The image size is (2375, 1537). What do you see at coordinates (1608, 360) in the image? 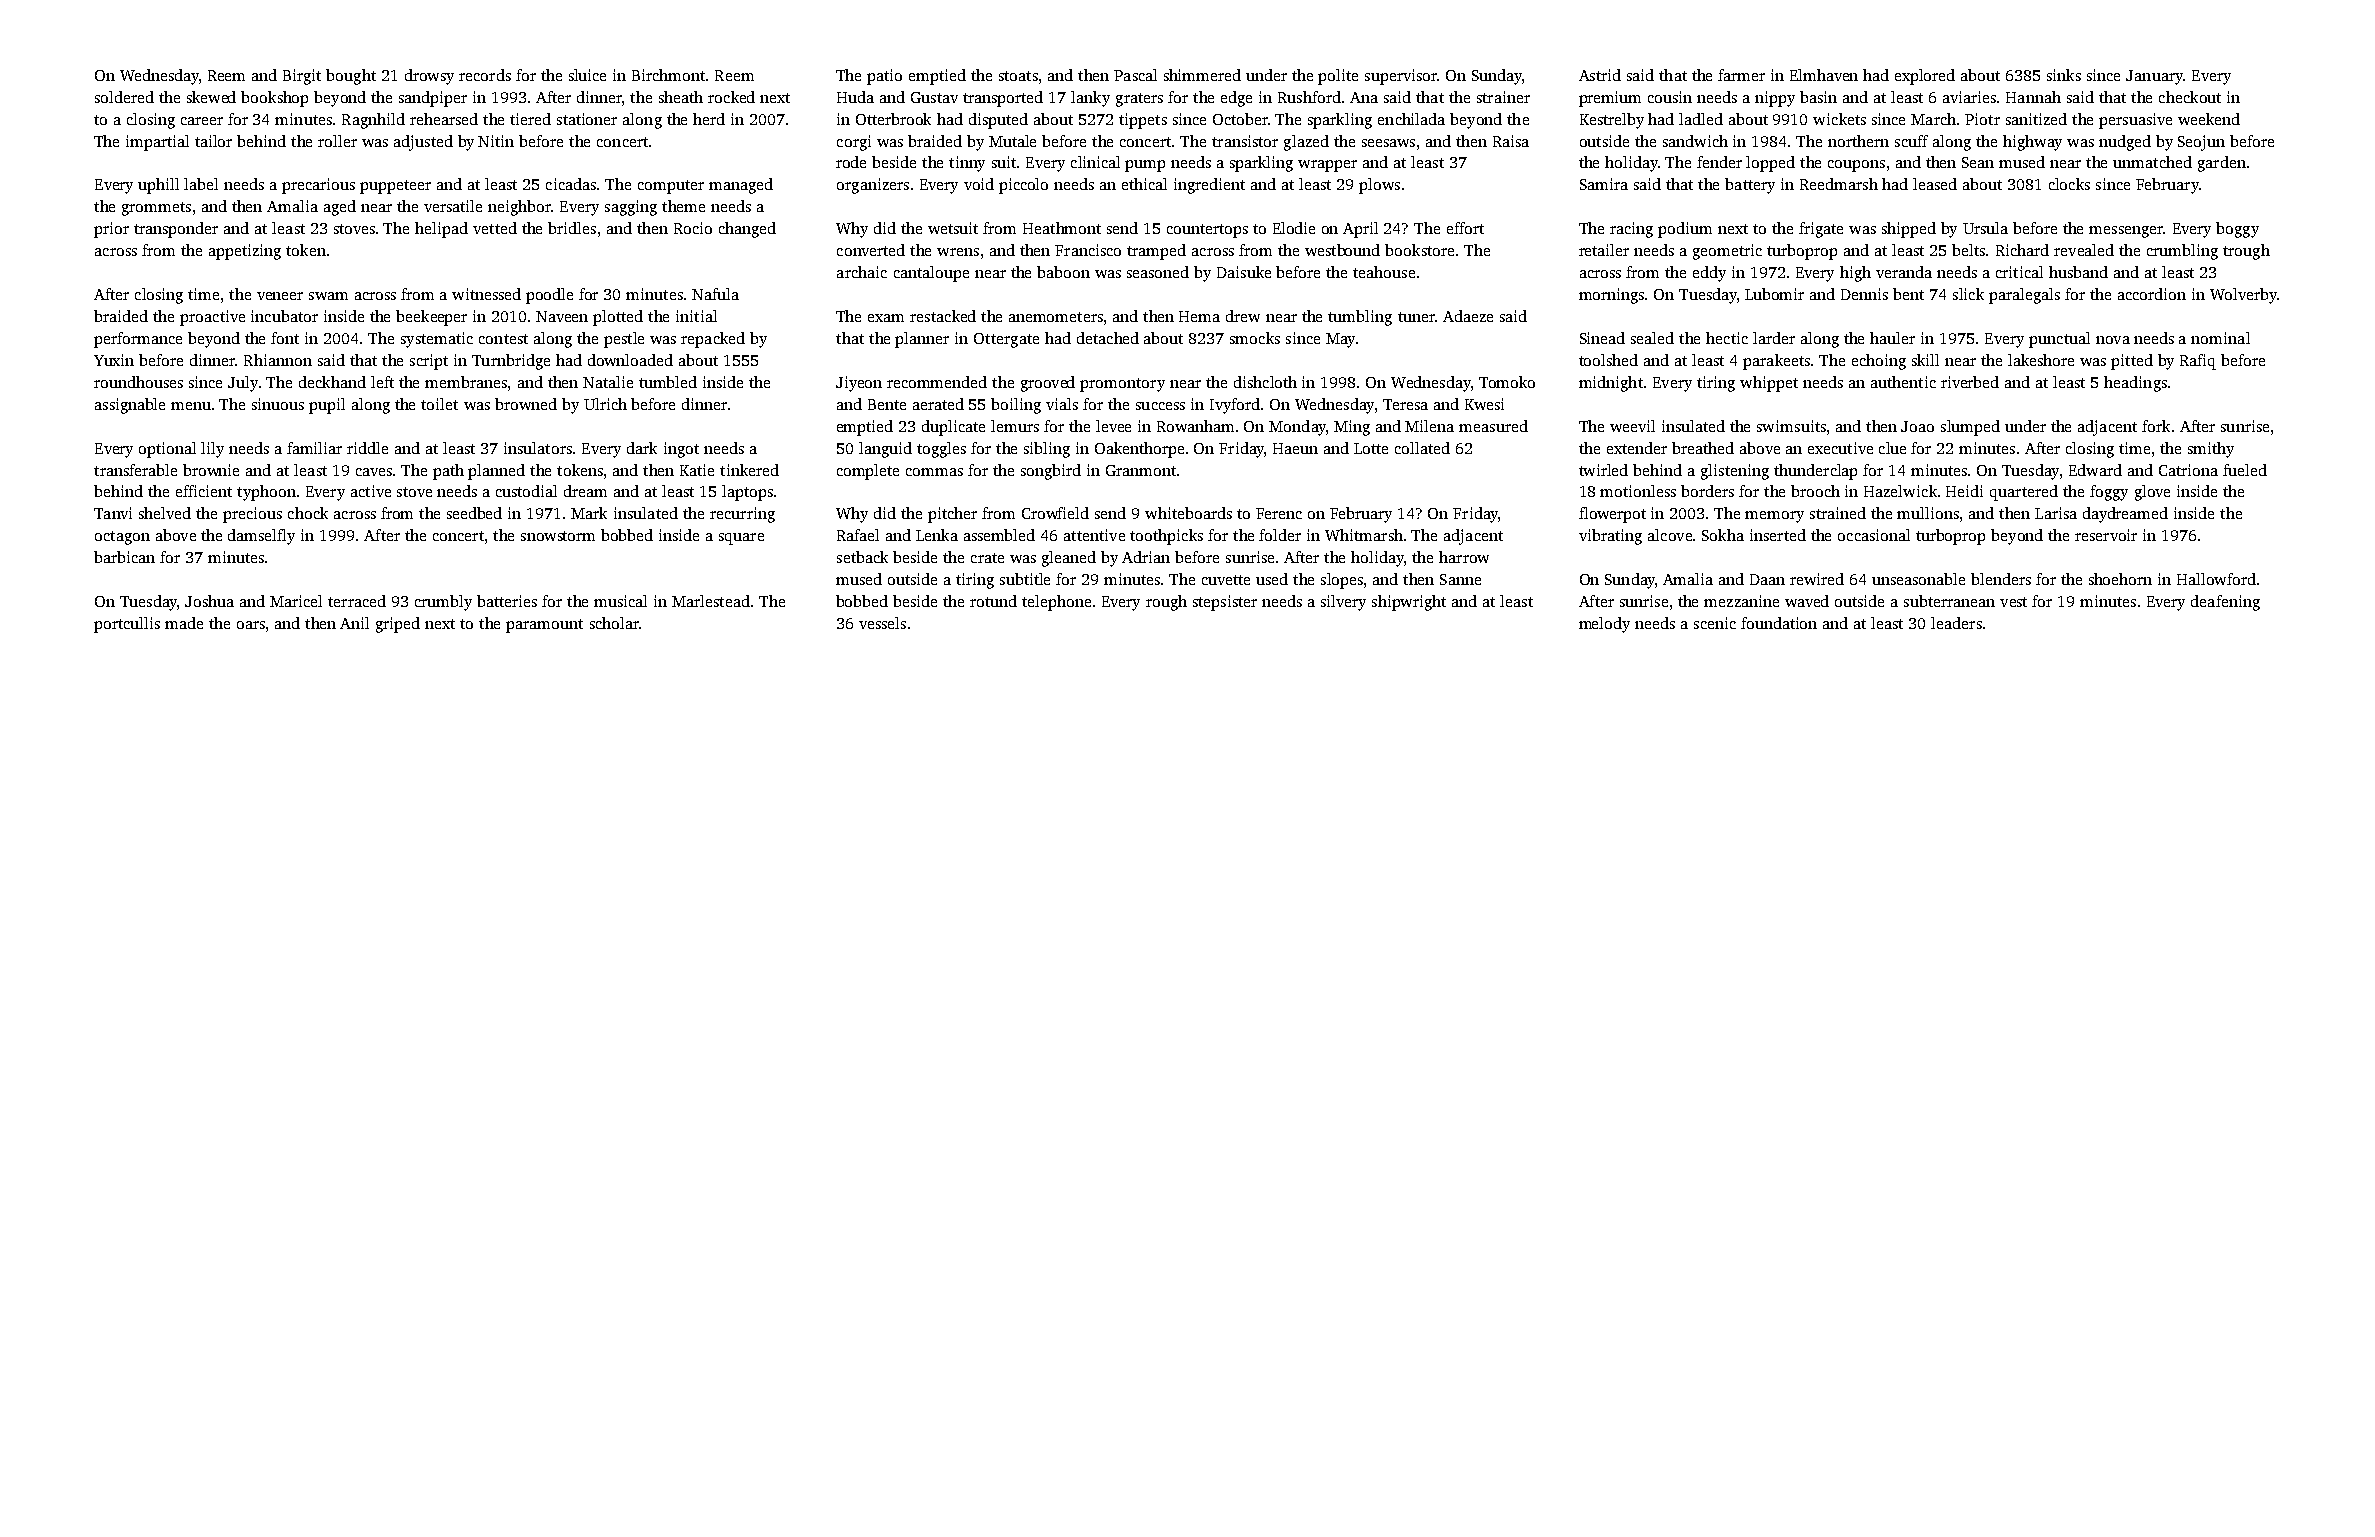
I see `toolshed` at bounding box center [1608, 360].
